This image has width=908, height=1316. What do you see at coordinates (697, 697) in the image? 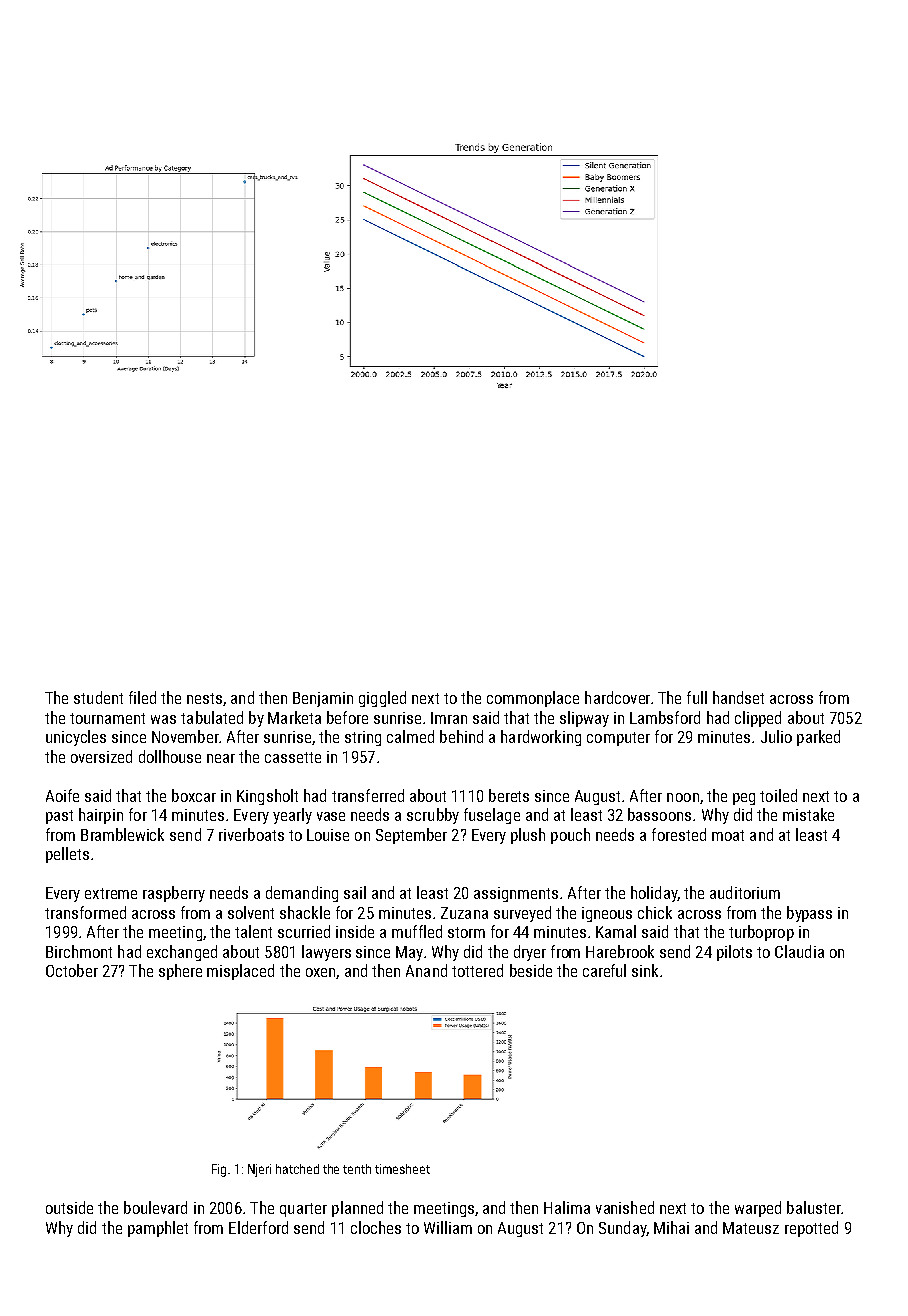
I see `full` at bounding box center [697, 697].
